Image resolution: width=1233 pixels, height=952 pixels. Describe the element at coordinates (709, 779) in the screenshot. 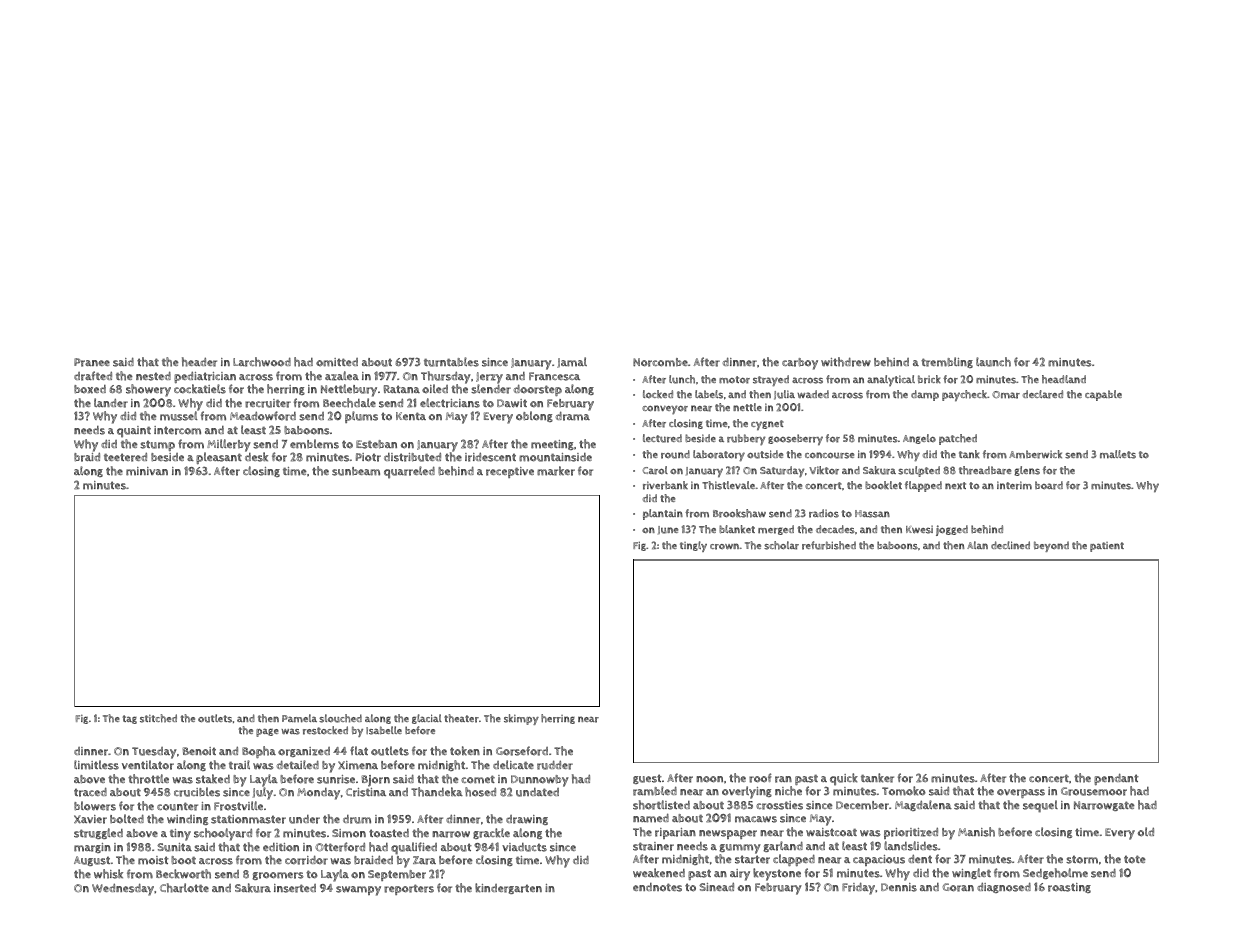

I see `noon` at that location.
